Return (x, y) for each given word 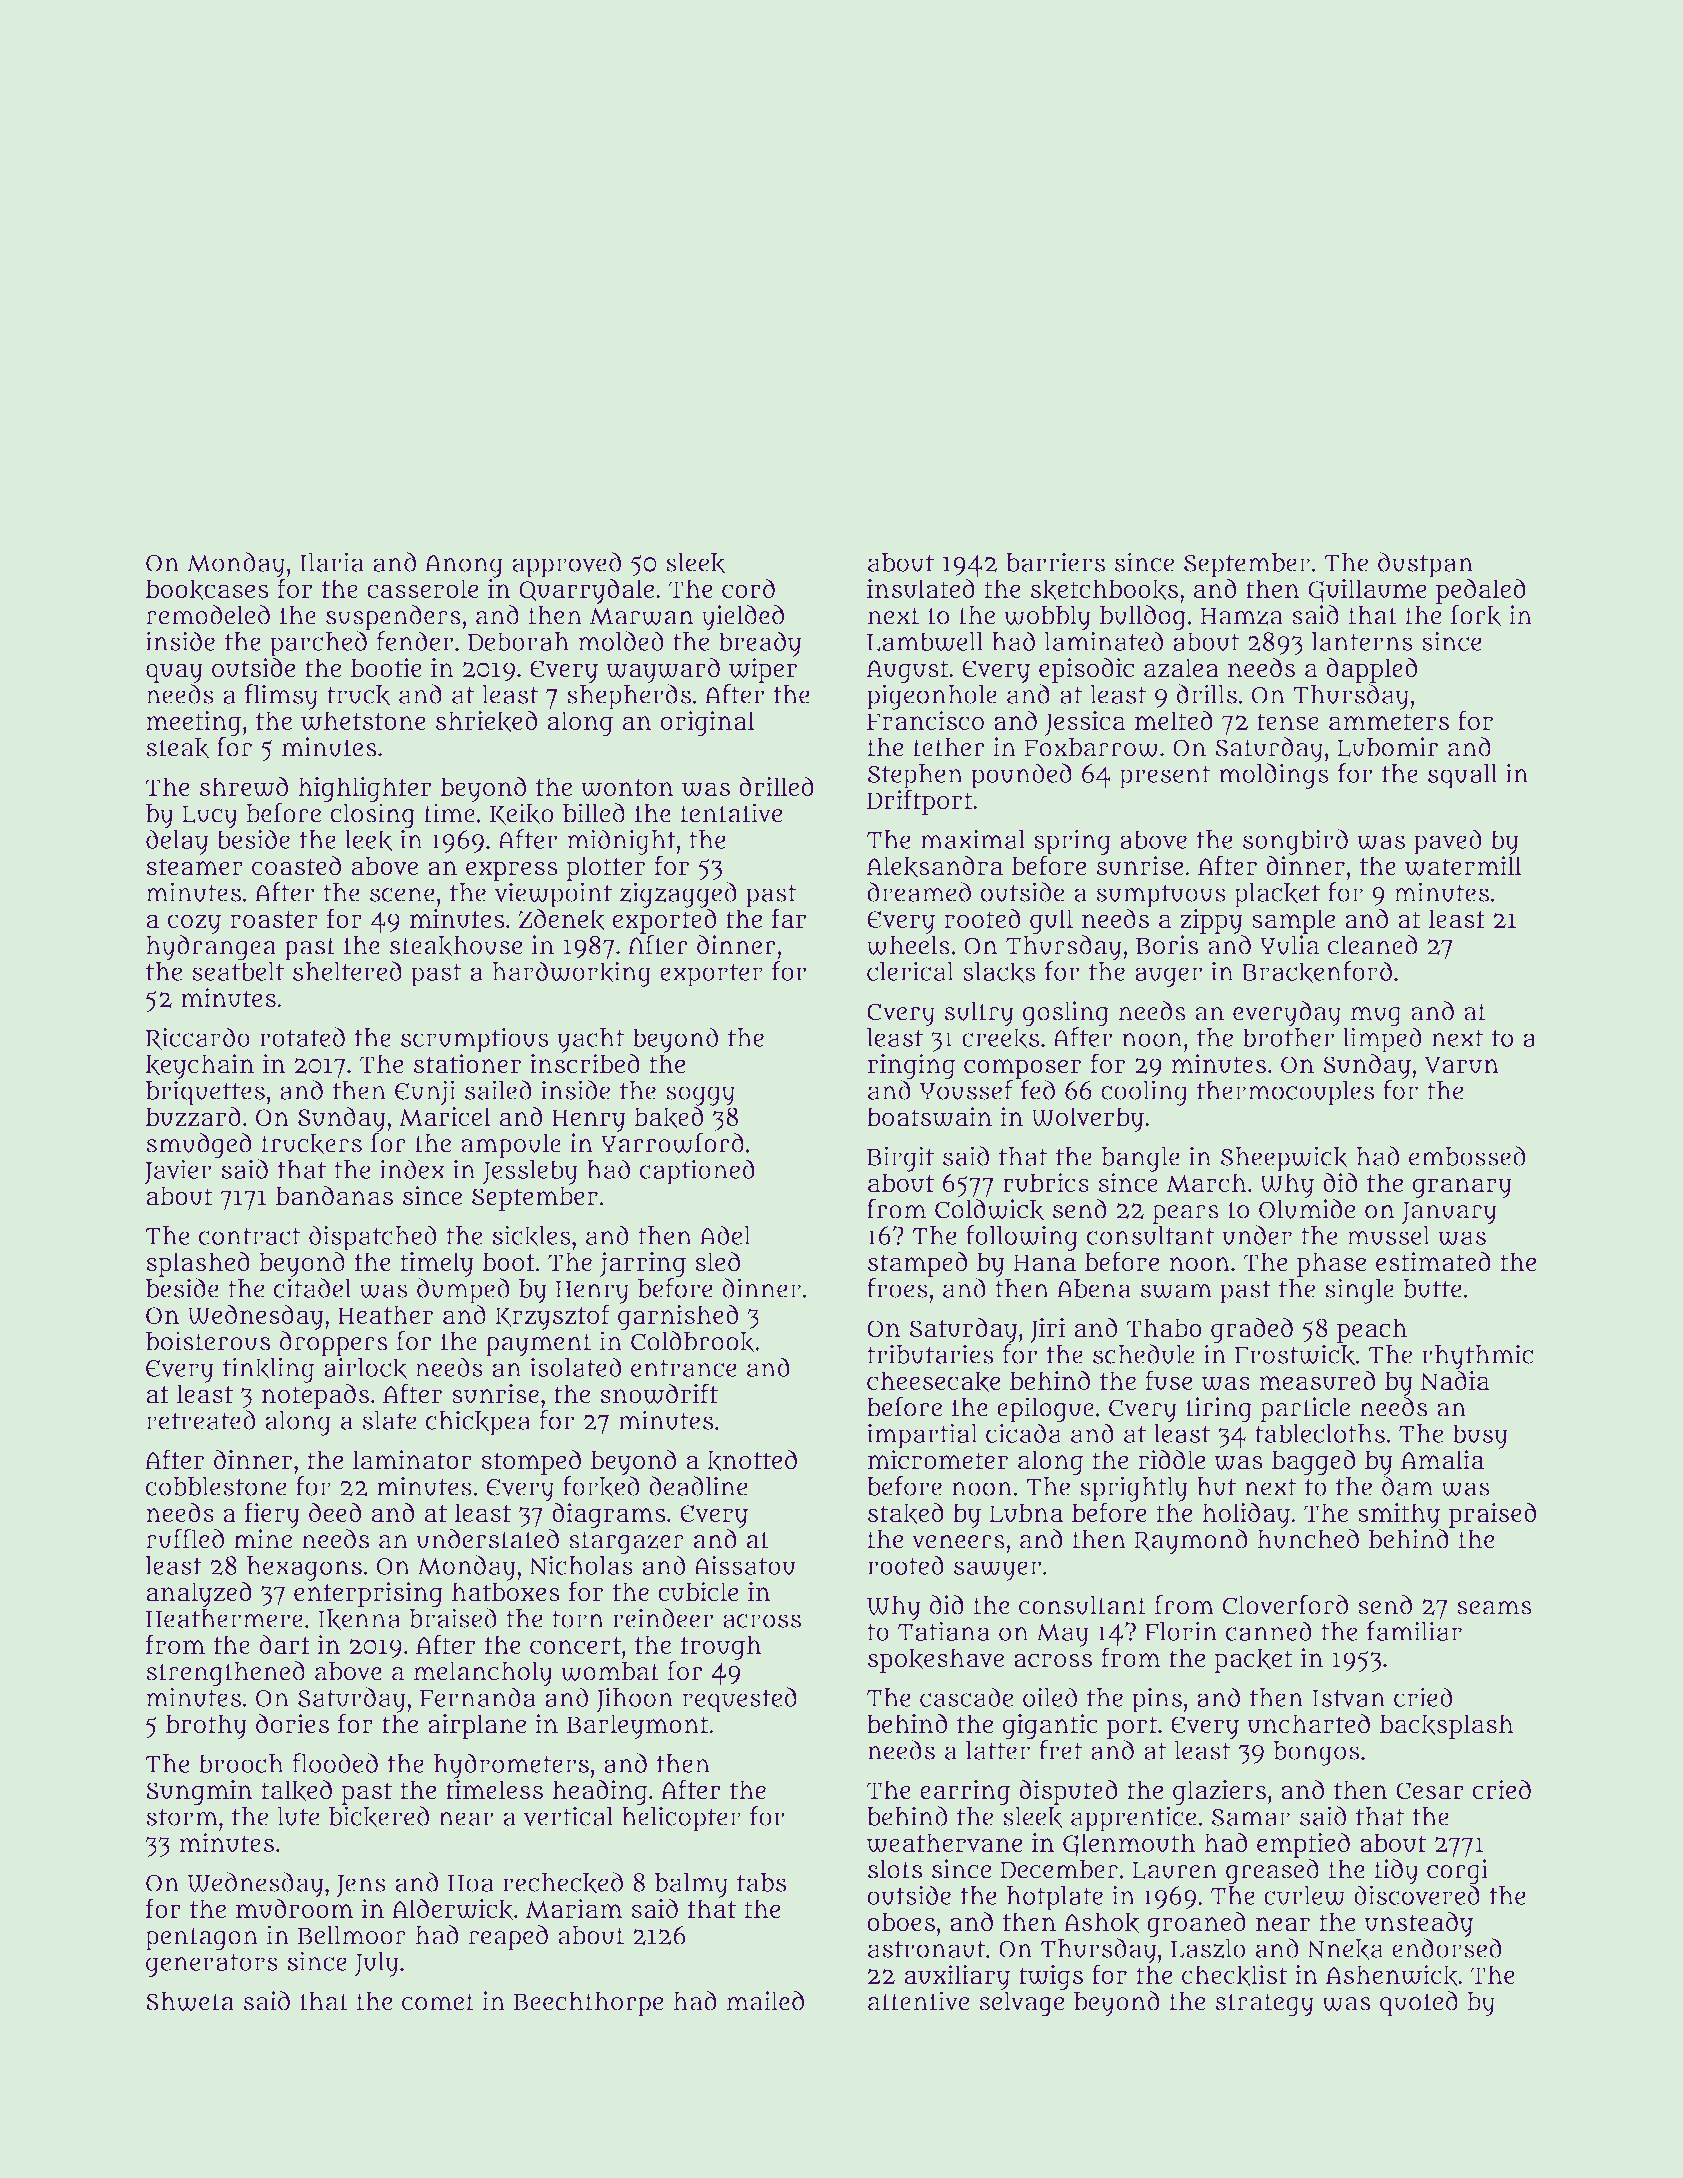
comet (438, 2002)
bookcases (207, 589)
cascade (966, 1697)
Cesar (1430, 1791)
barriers (1055, 562)
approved (566, 565)
